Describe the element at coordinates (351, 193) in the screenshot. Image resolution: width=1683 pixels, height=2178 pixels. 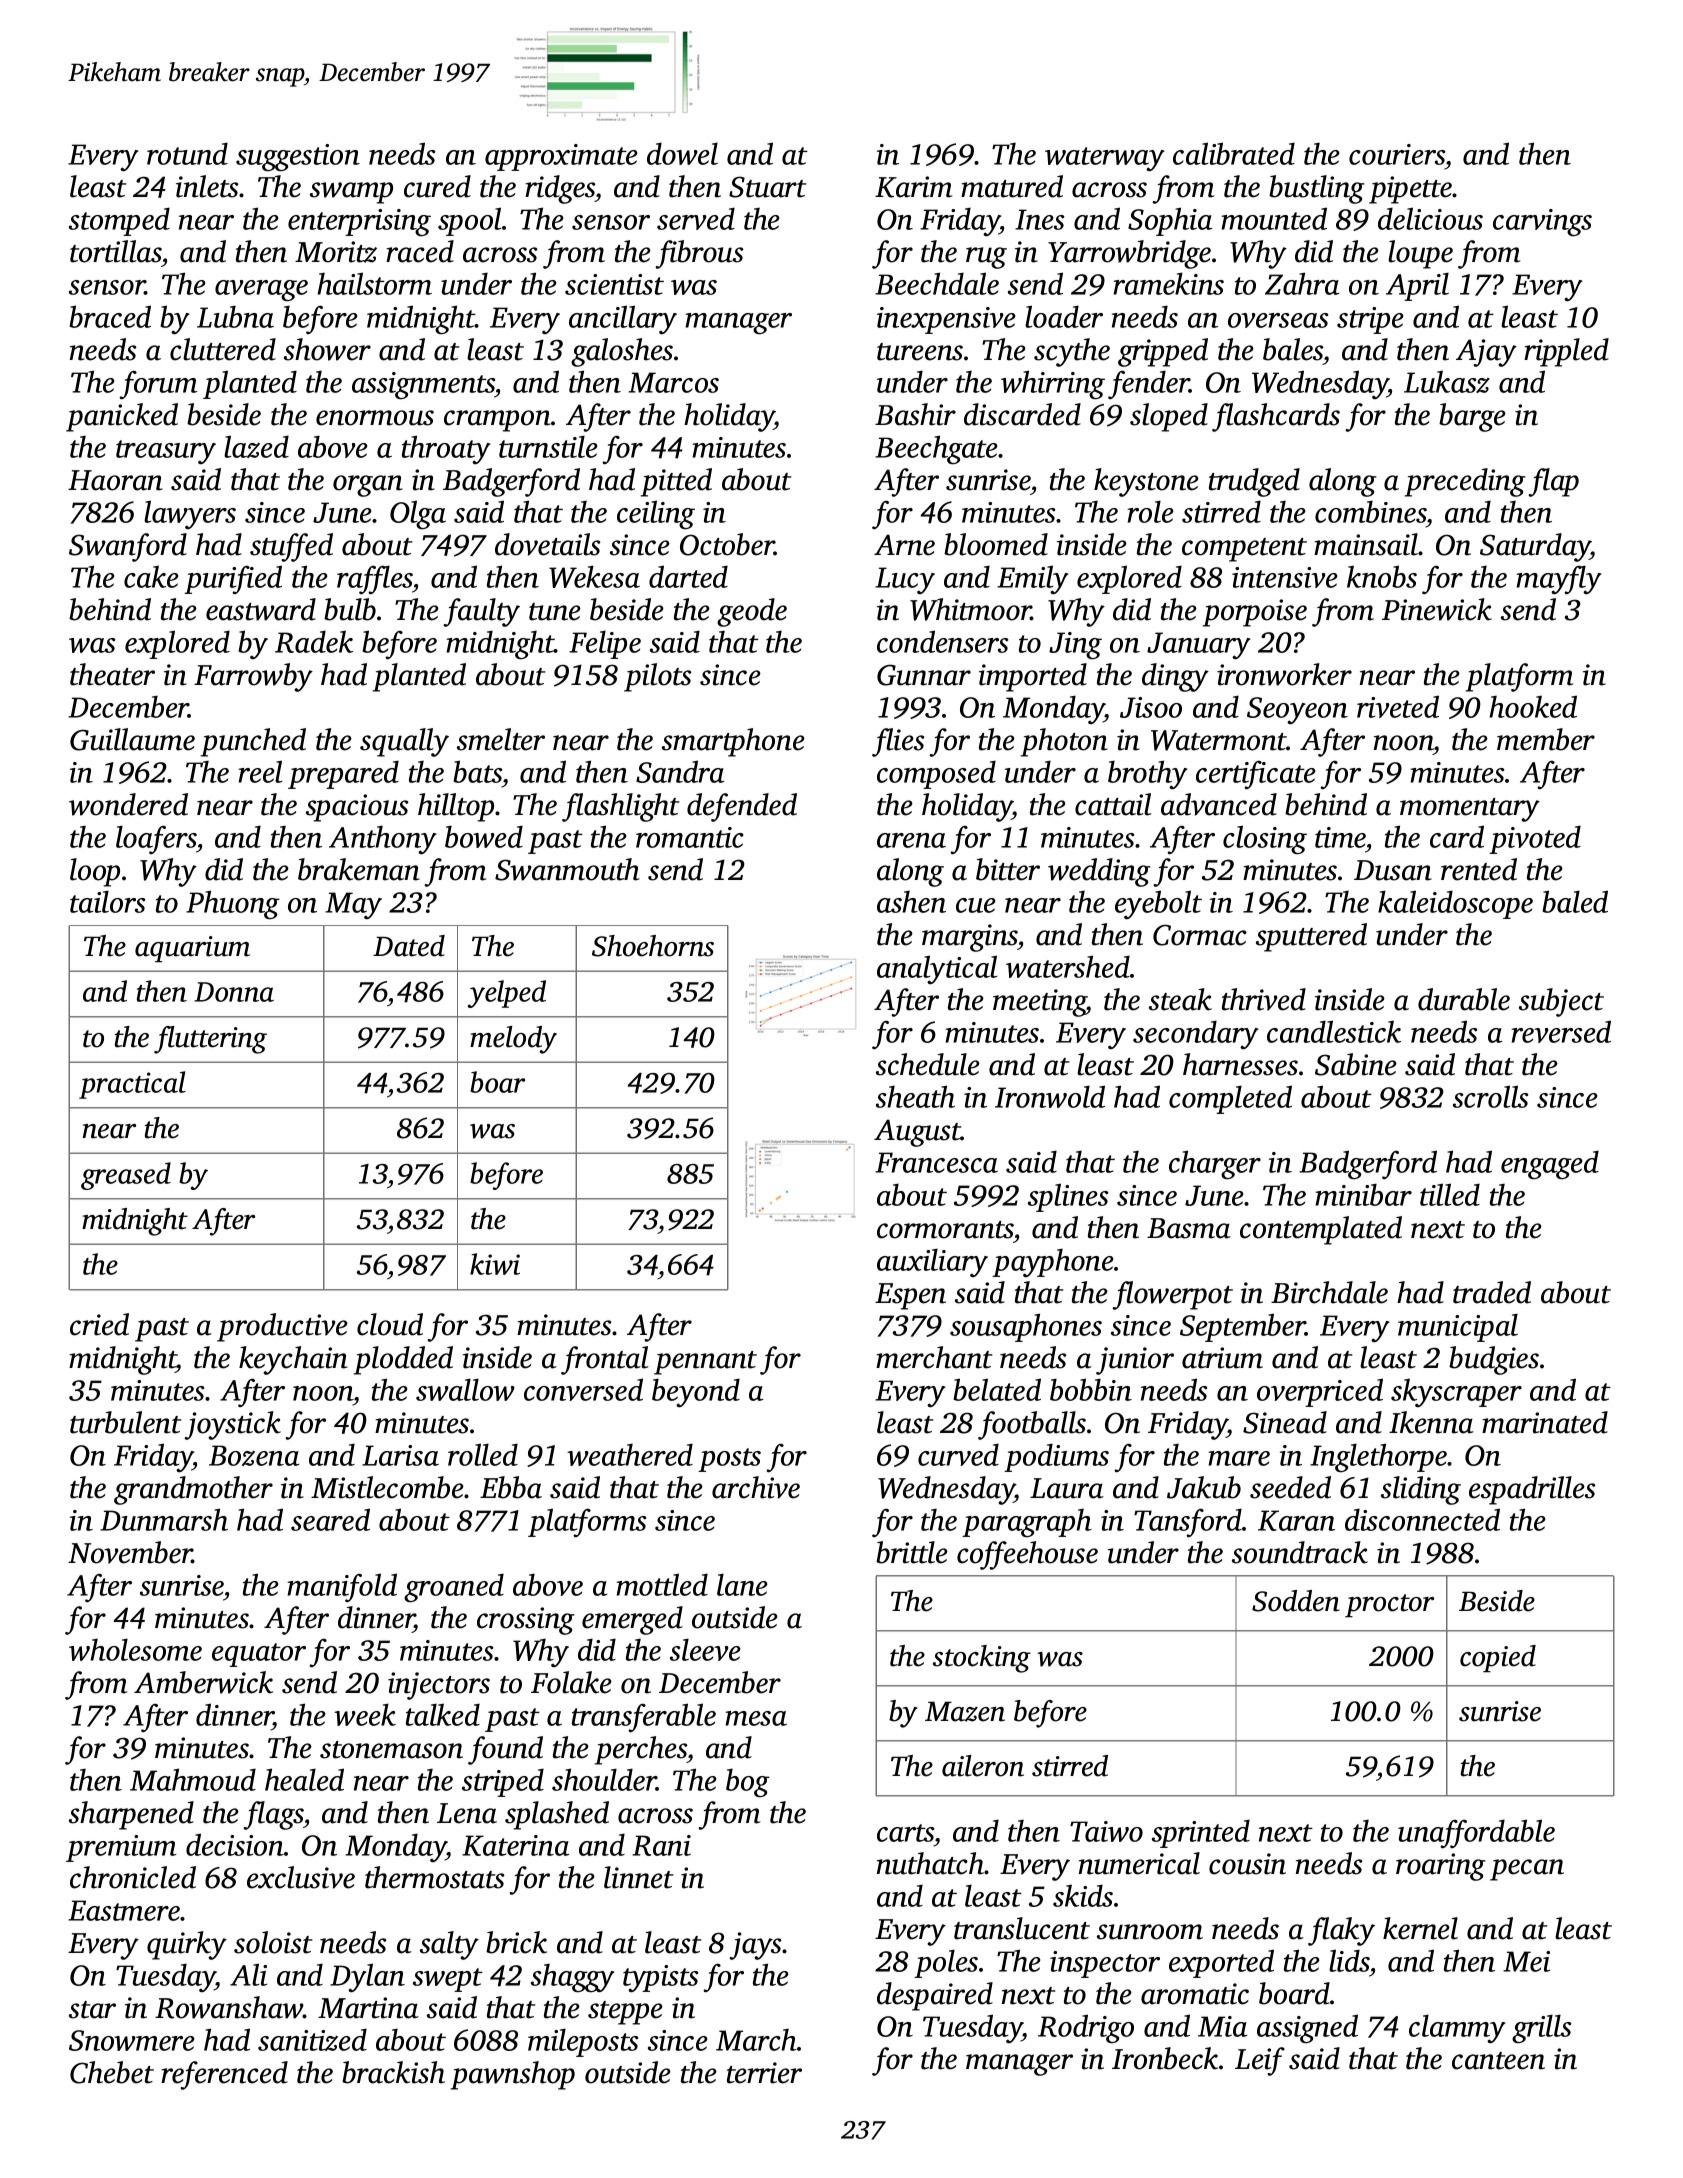
I see `swamp` at that location.
